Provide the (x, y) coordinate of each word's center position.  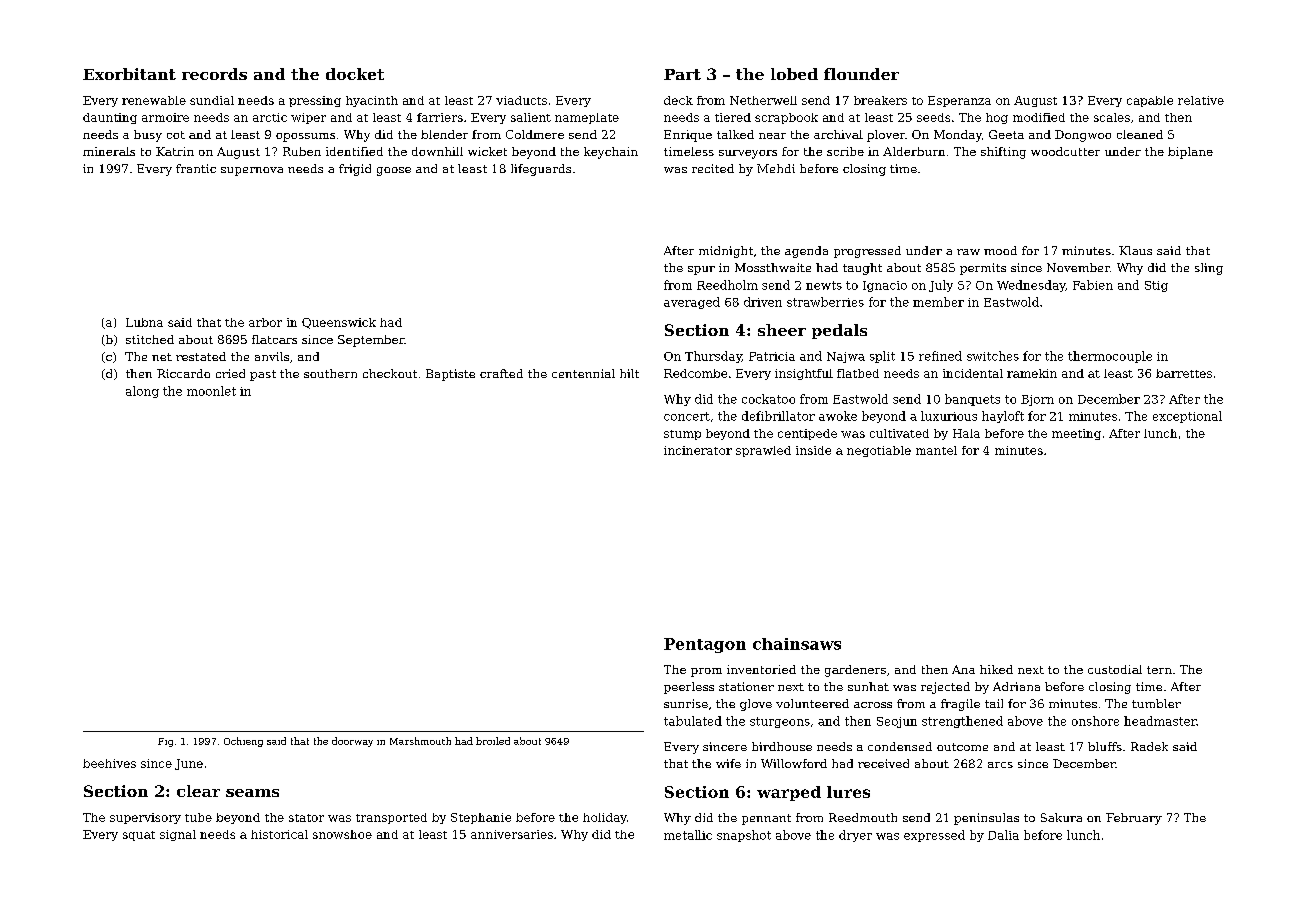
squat (139, 836)
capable (1150, 101)
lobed (794, 74)
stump (682, 435)
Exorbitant (129, 74)
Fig (165, 742)
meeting (1076, 434)
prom (706, 672)
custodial (1115, 669)
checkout (390, 373)
